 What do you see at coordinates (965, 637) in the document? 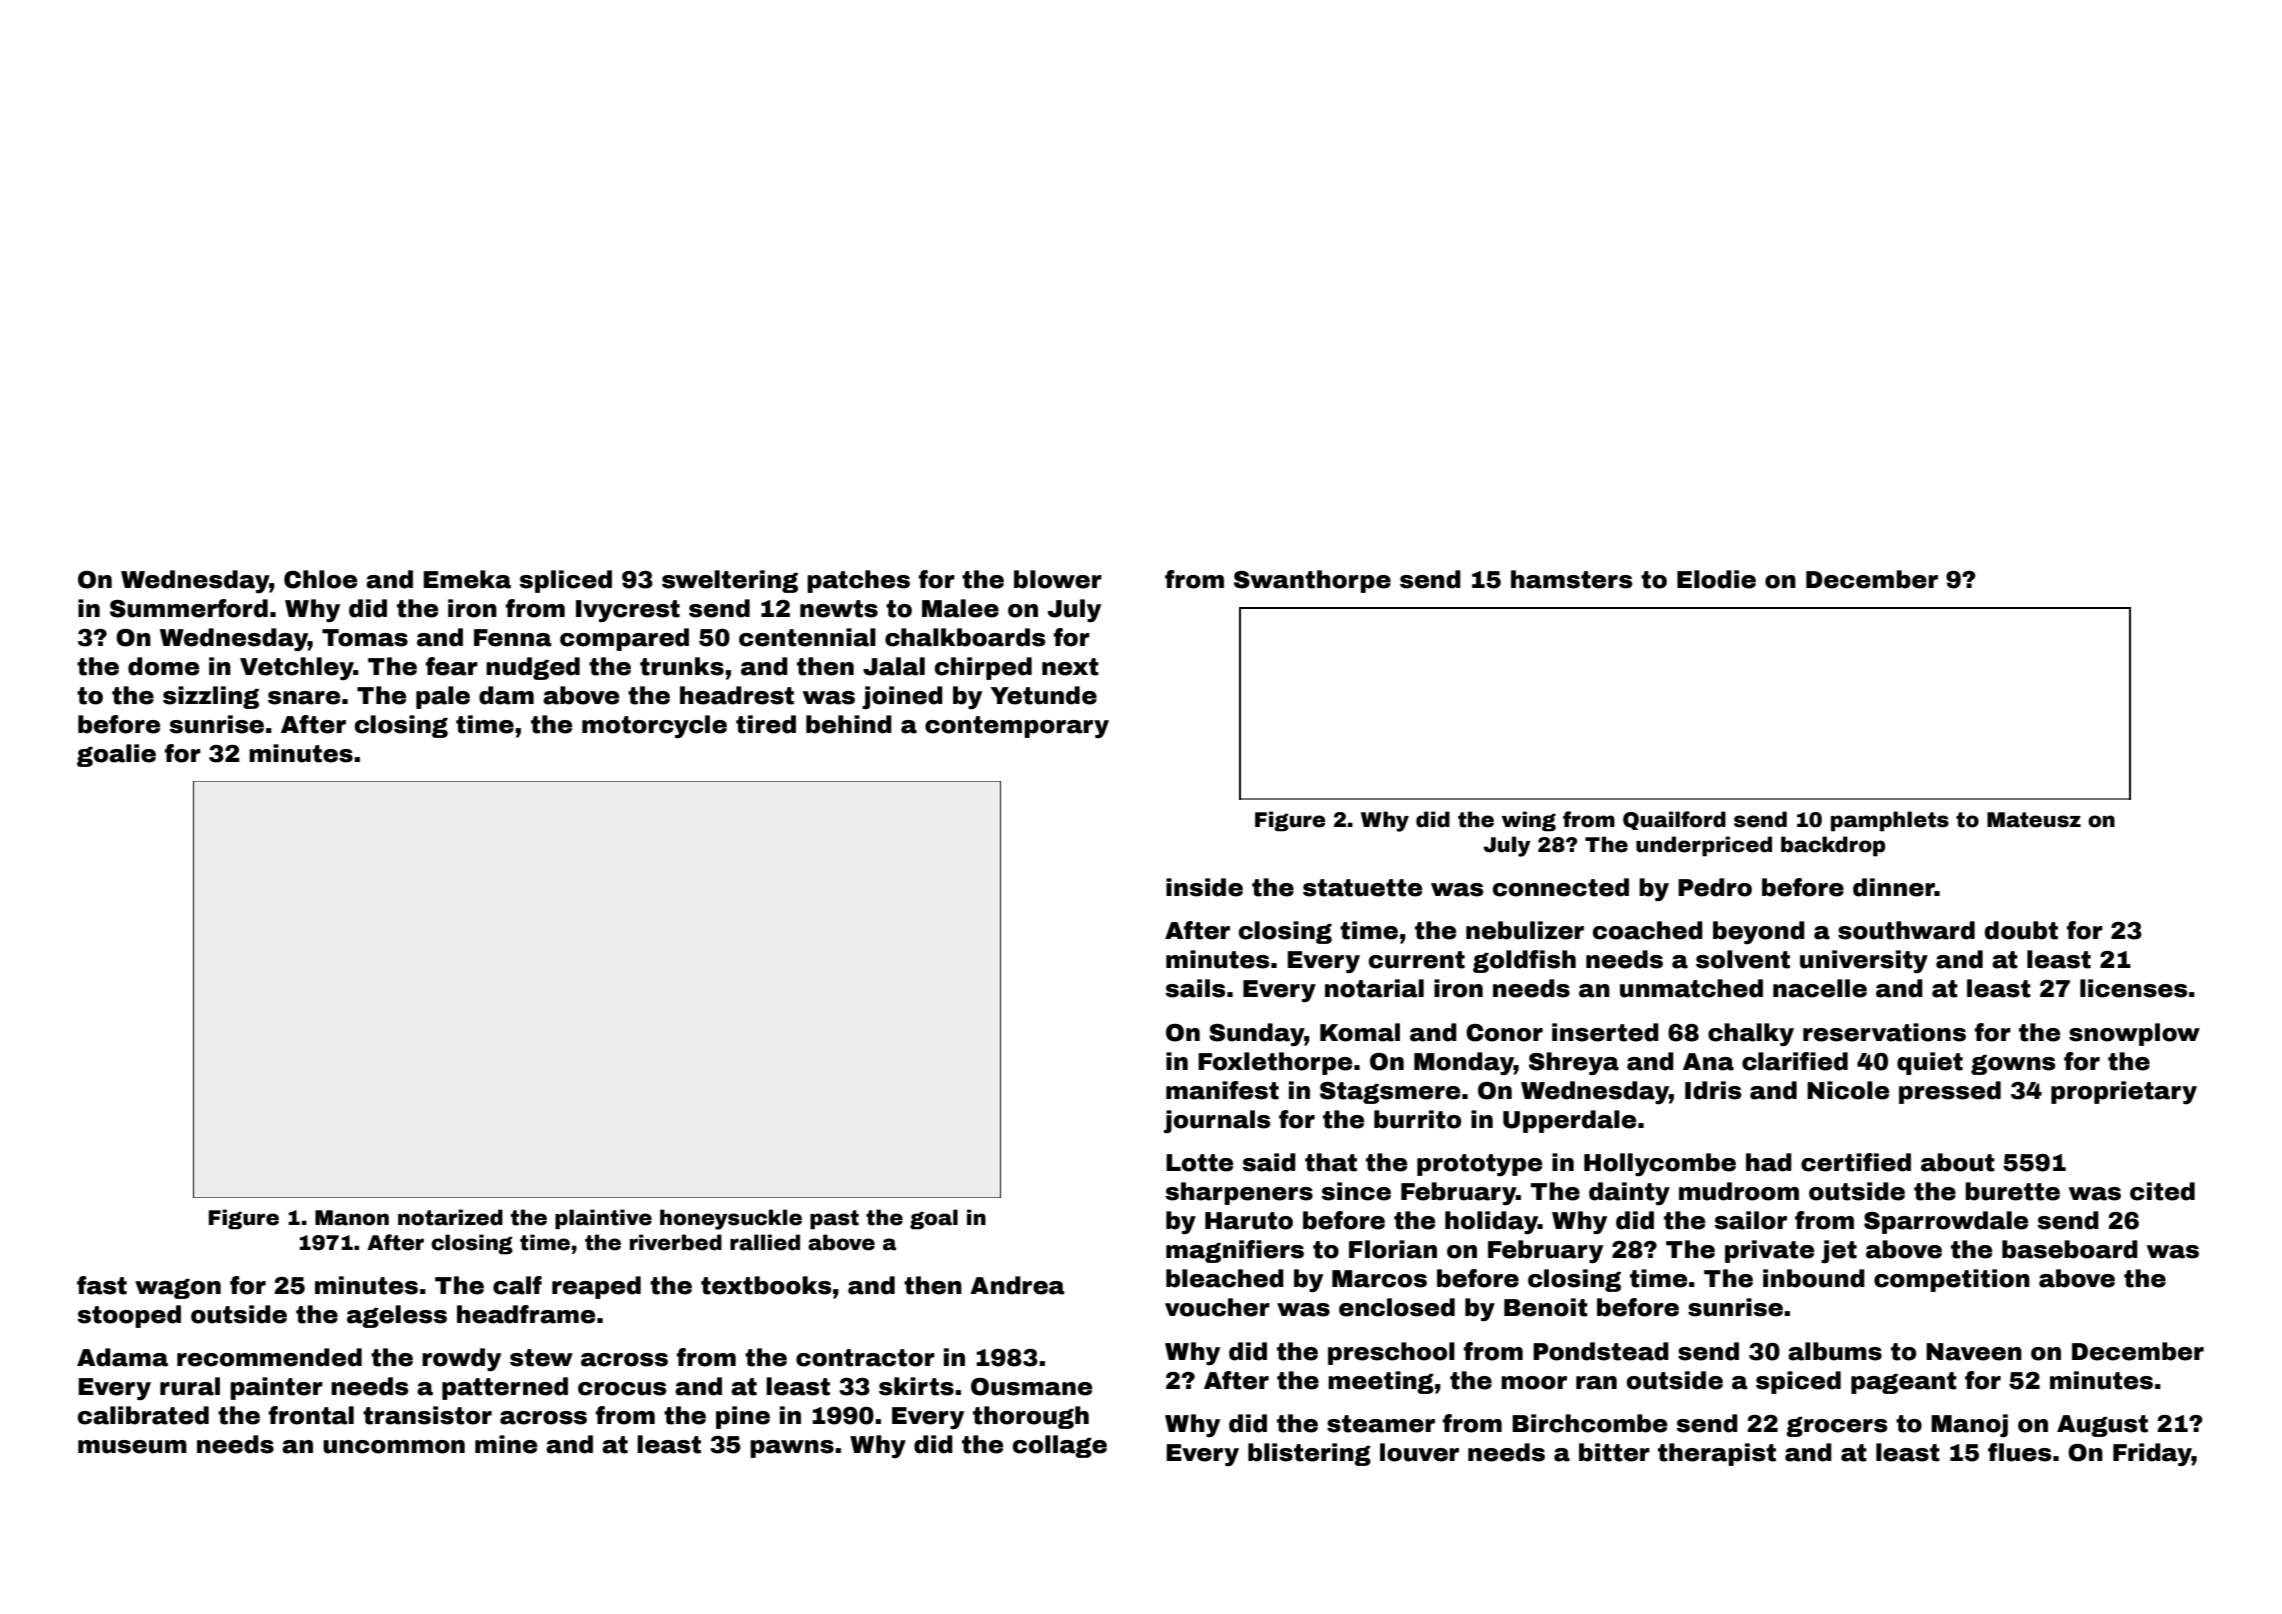
I see `chalkboards` at bounding box center [965, 637].
